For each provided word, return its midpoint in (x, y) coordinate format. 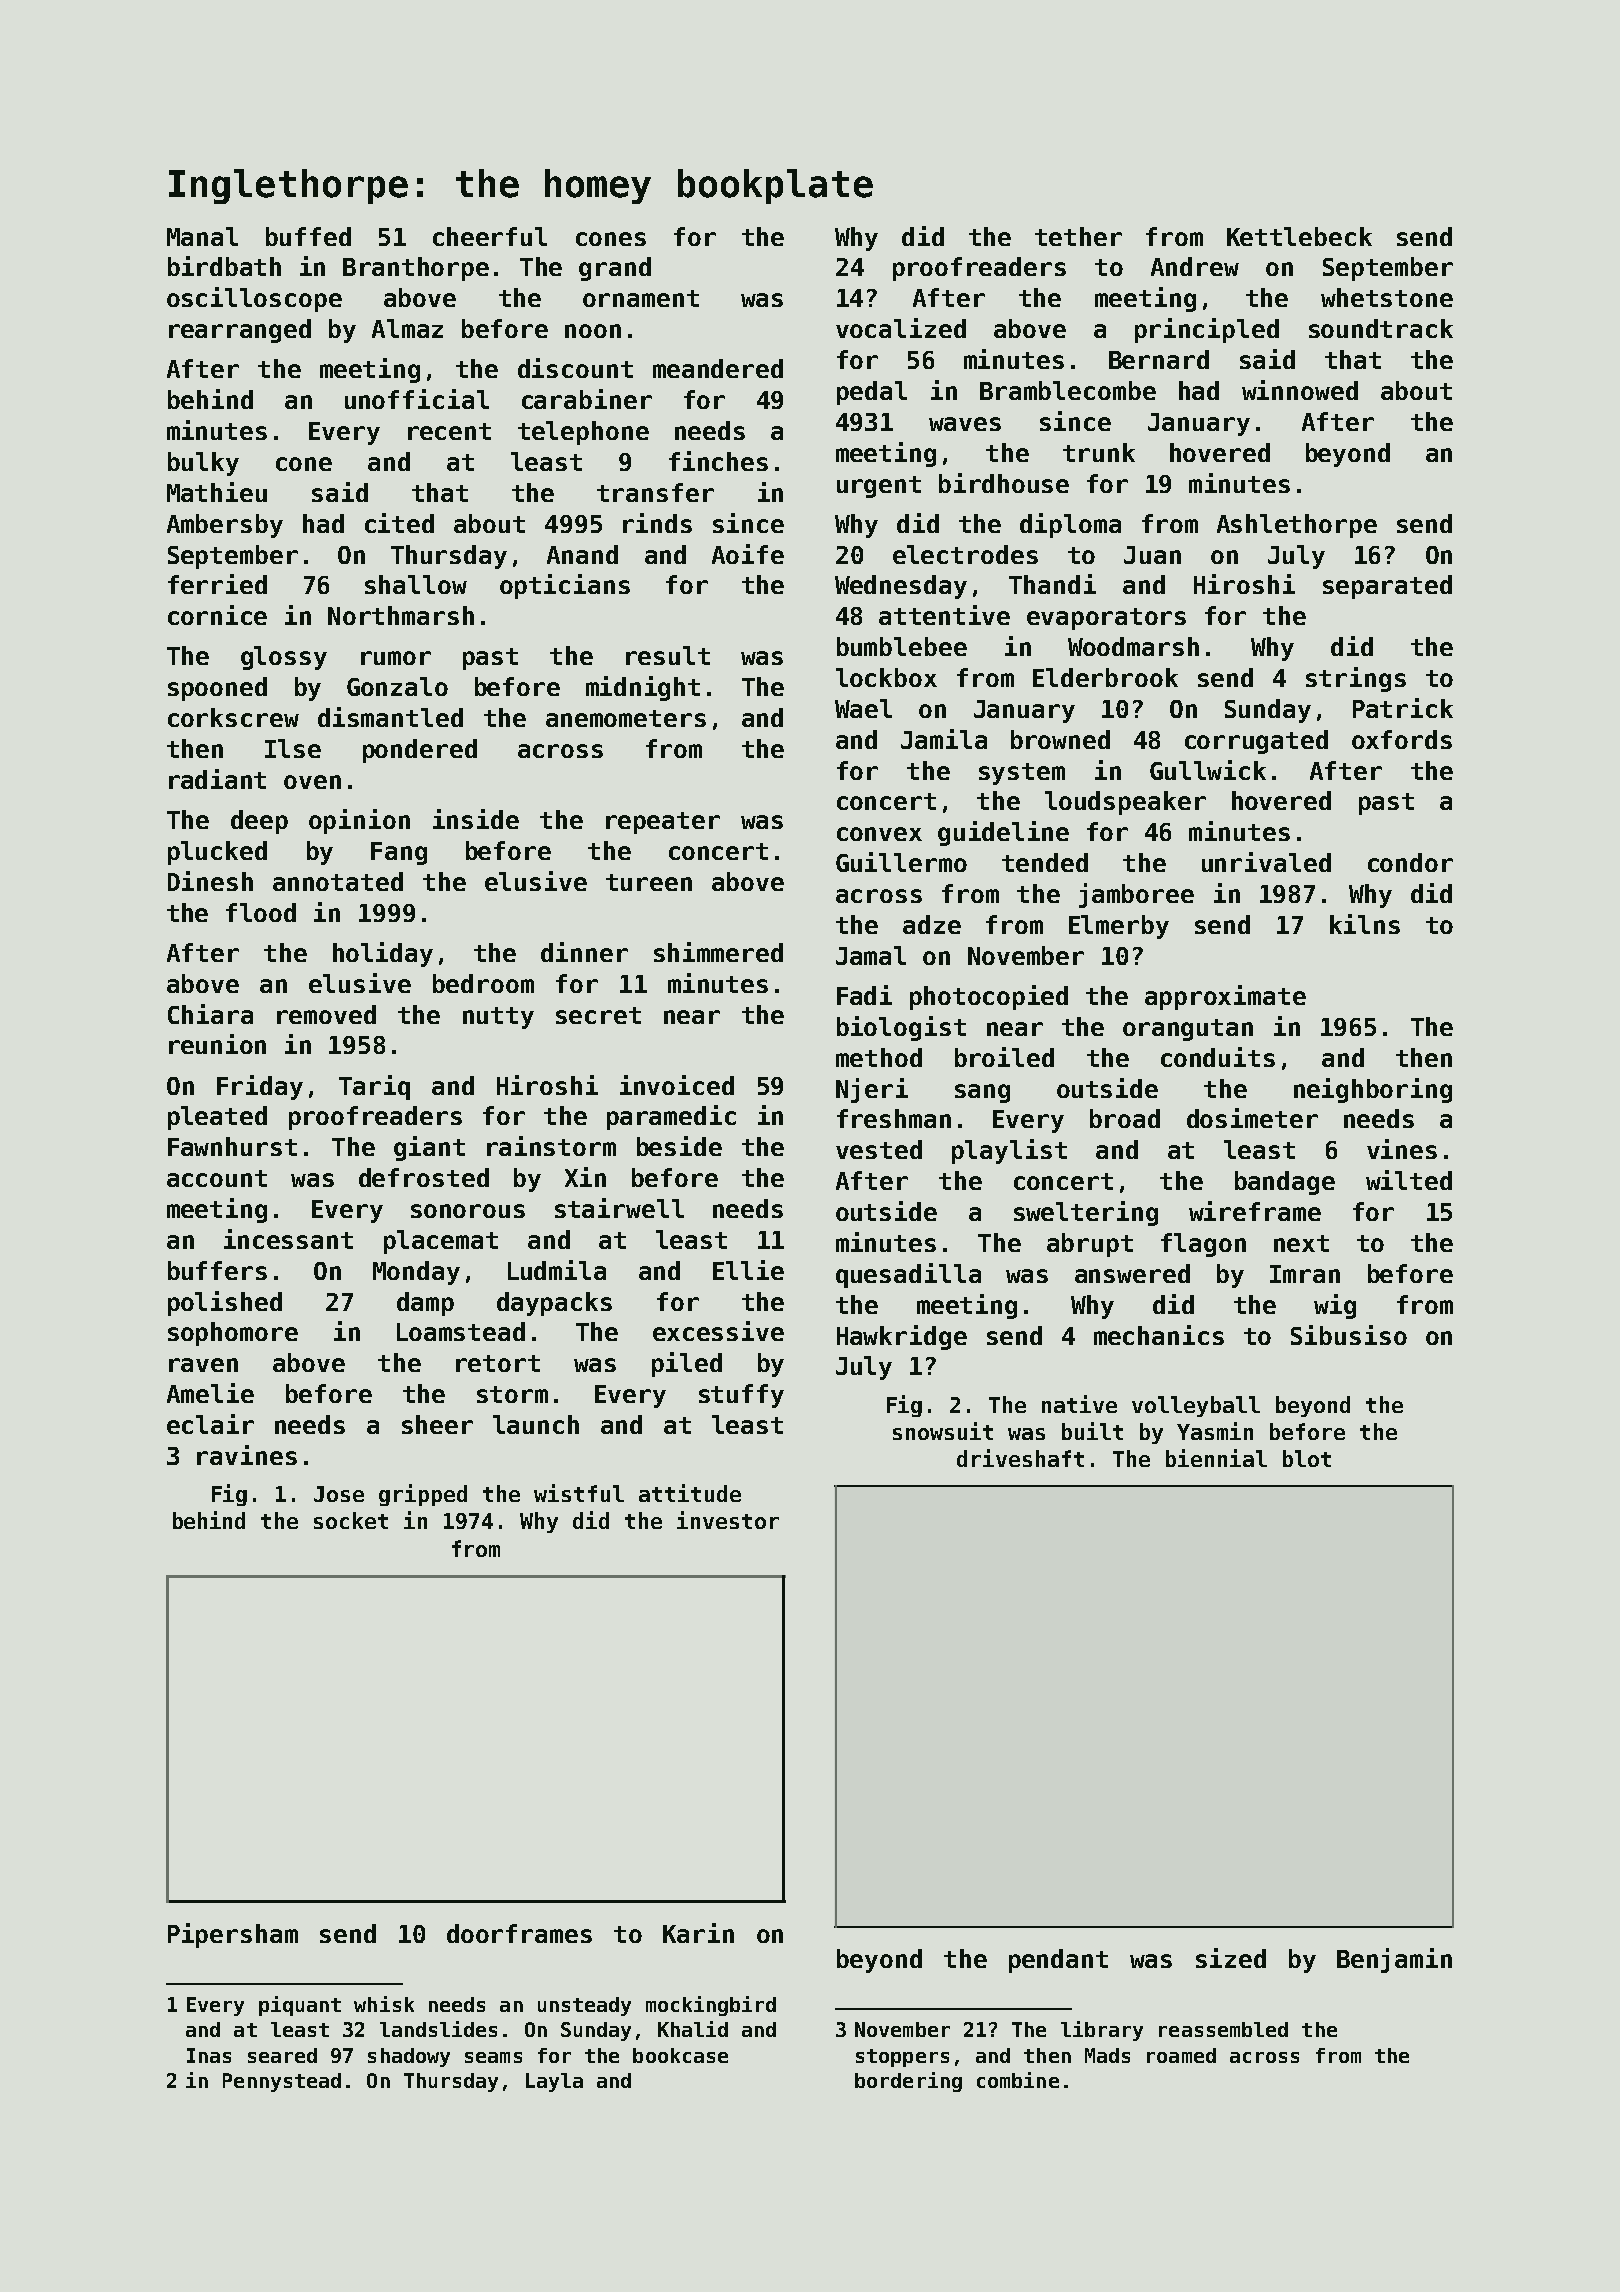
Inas (209, 2055)
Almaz (407, 328)
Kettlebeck (1299, 236)
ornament (641, 298)
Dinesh (210, 881)
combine (1018, 2080)
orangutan (1188, 1030)
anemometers (626, 718)
